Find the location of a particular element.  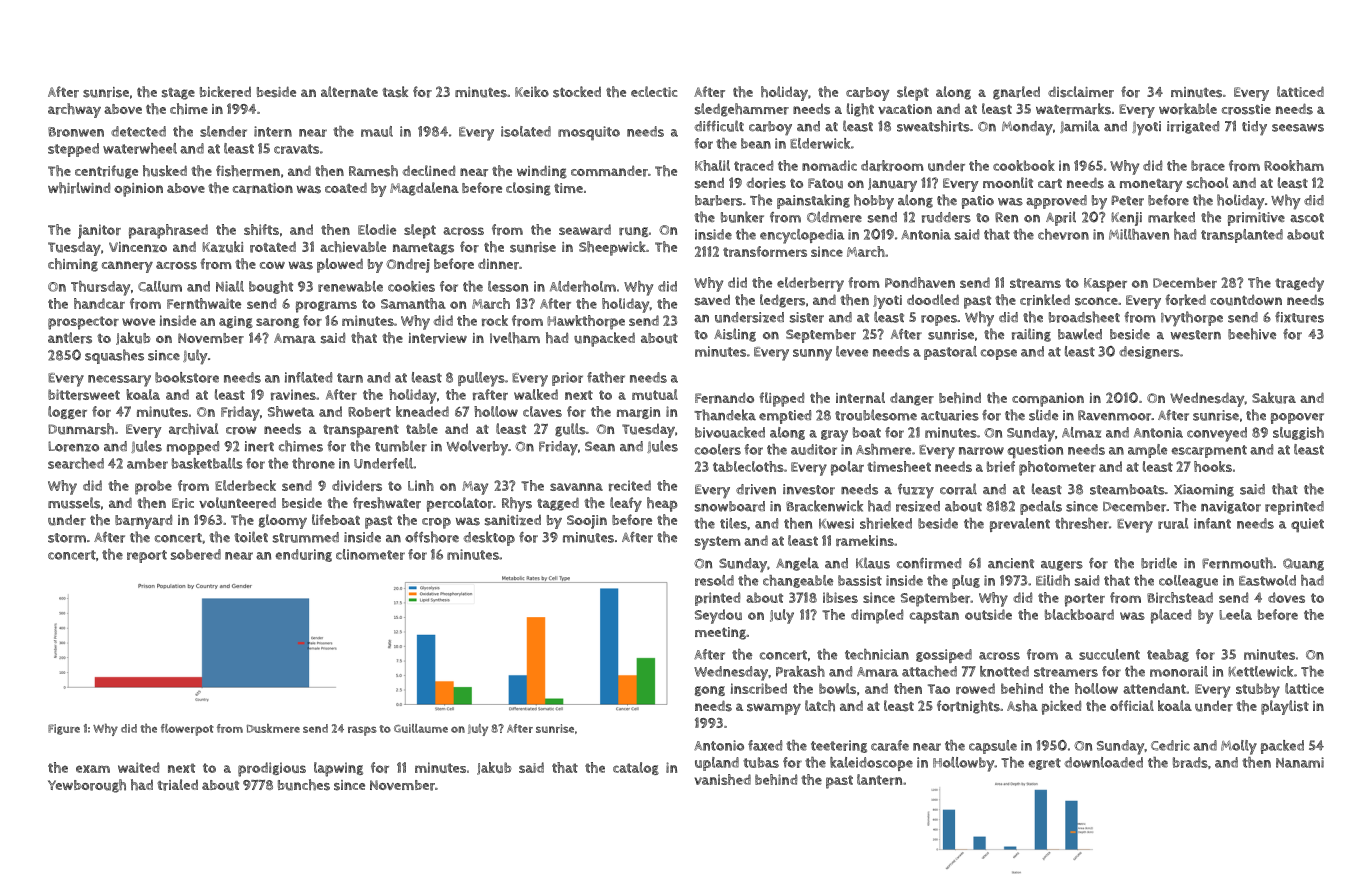

gong is located at coordinates (710, 691).
